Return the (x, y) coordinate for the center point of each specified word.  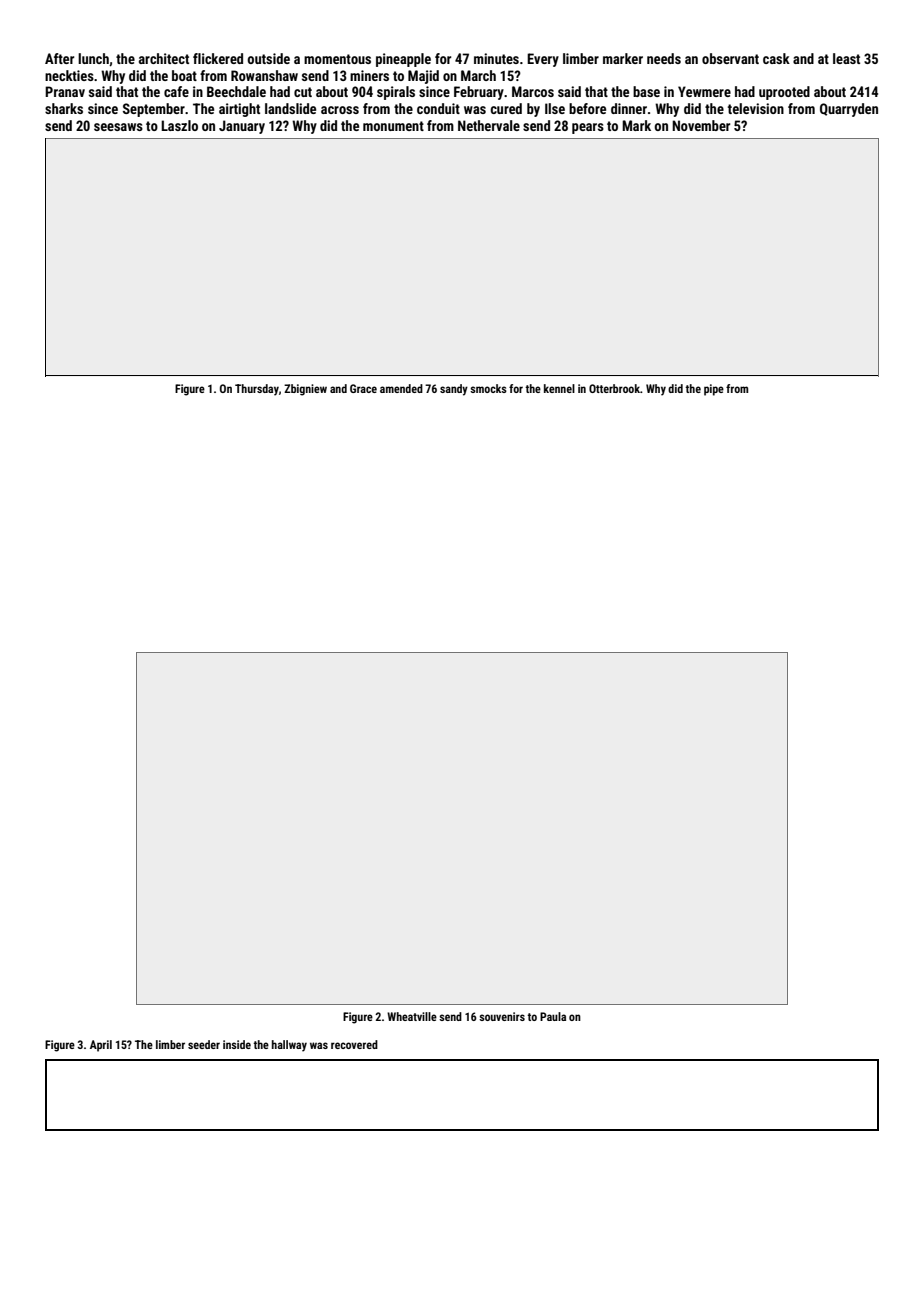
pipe (714, 390)
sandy (454, 390)
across (340, 110)
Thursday (257, 390)
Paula (553, 1016)
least (846, 58)
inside (237, 1044)
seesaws (118, 127)
